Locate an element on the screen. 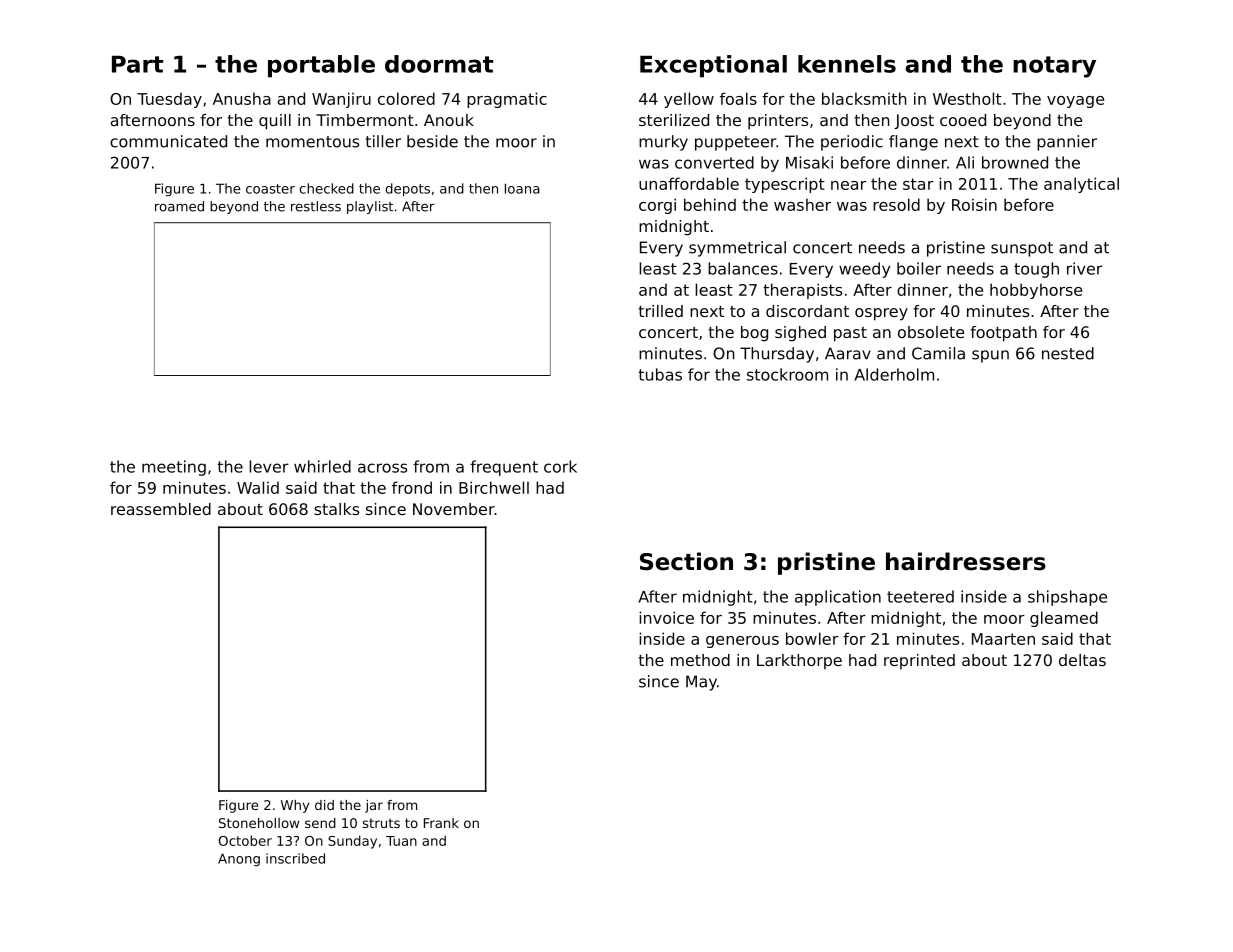 The image size is (1233, 952). Exceptional is located at coordinates (713, 66).
